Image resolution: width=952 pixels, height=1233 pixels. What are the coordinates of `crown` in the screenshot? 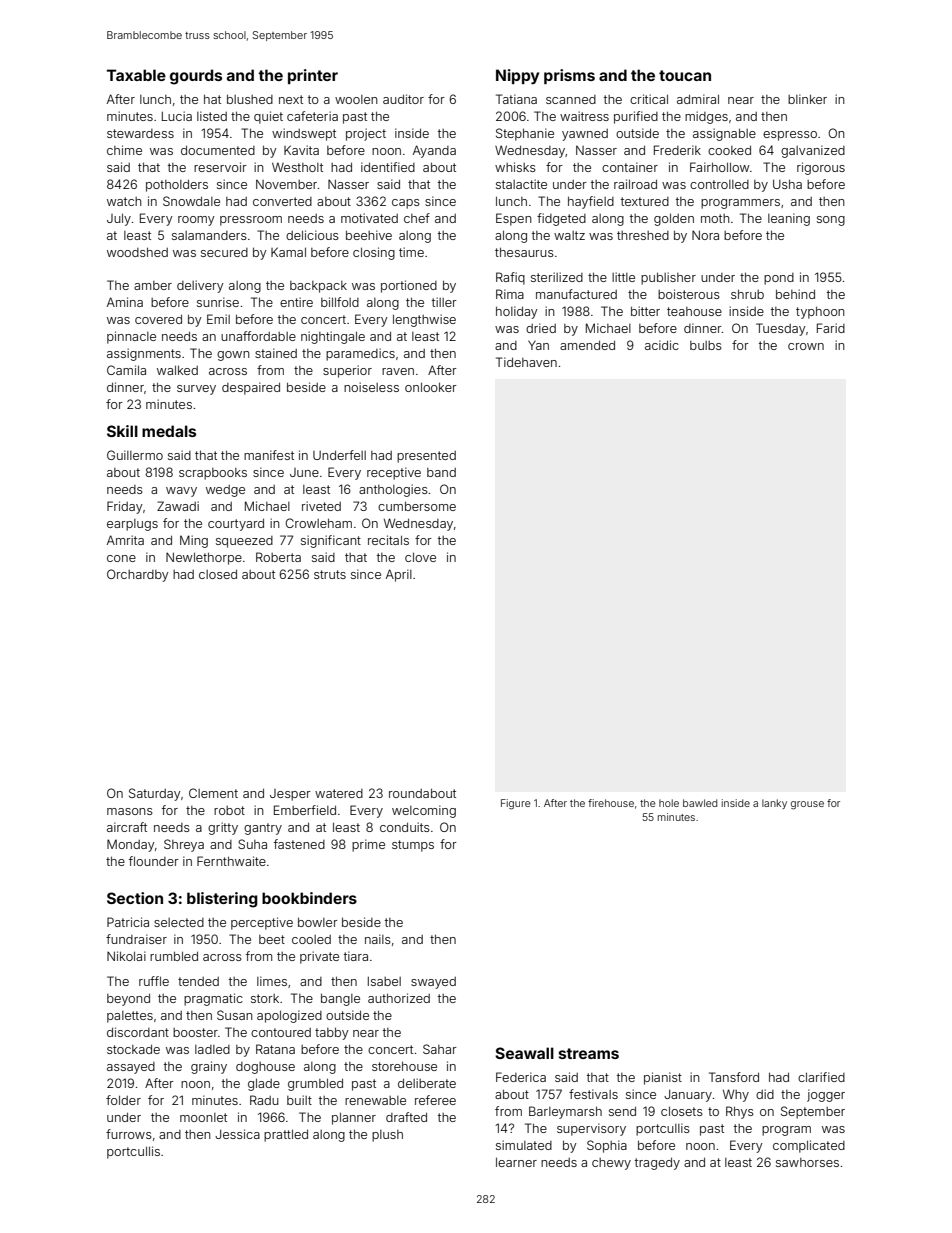 It's located at (806, 346).
